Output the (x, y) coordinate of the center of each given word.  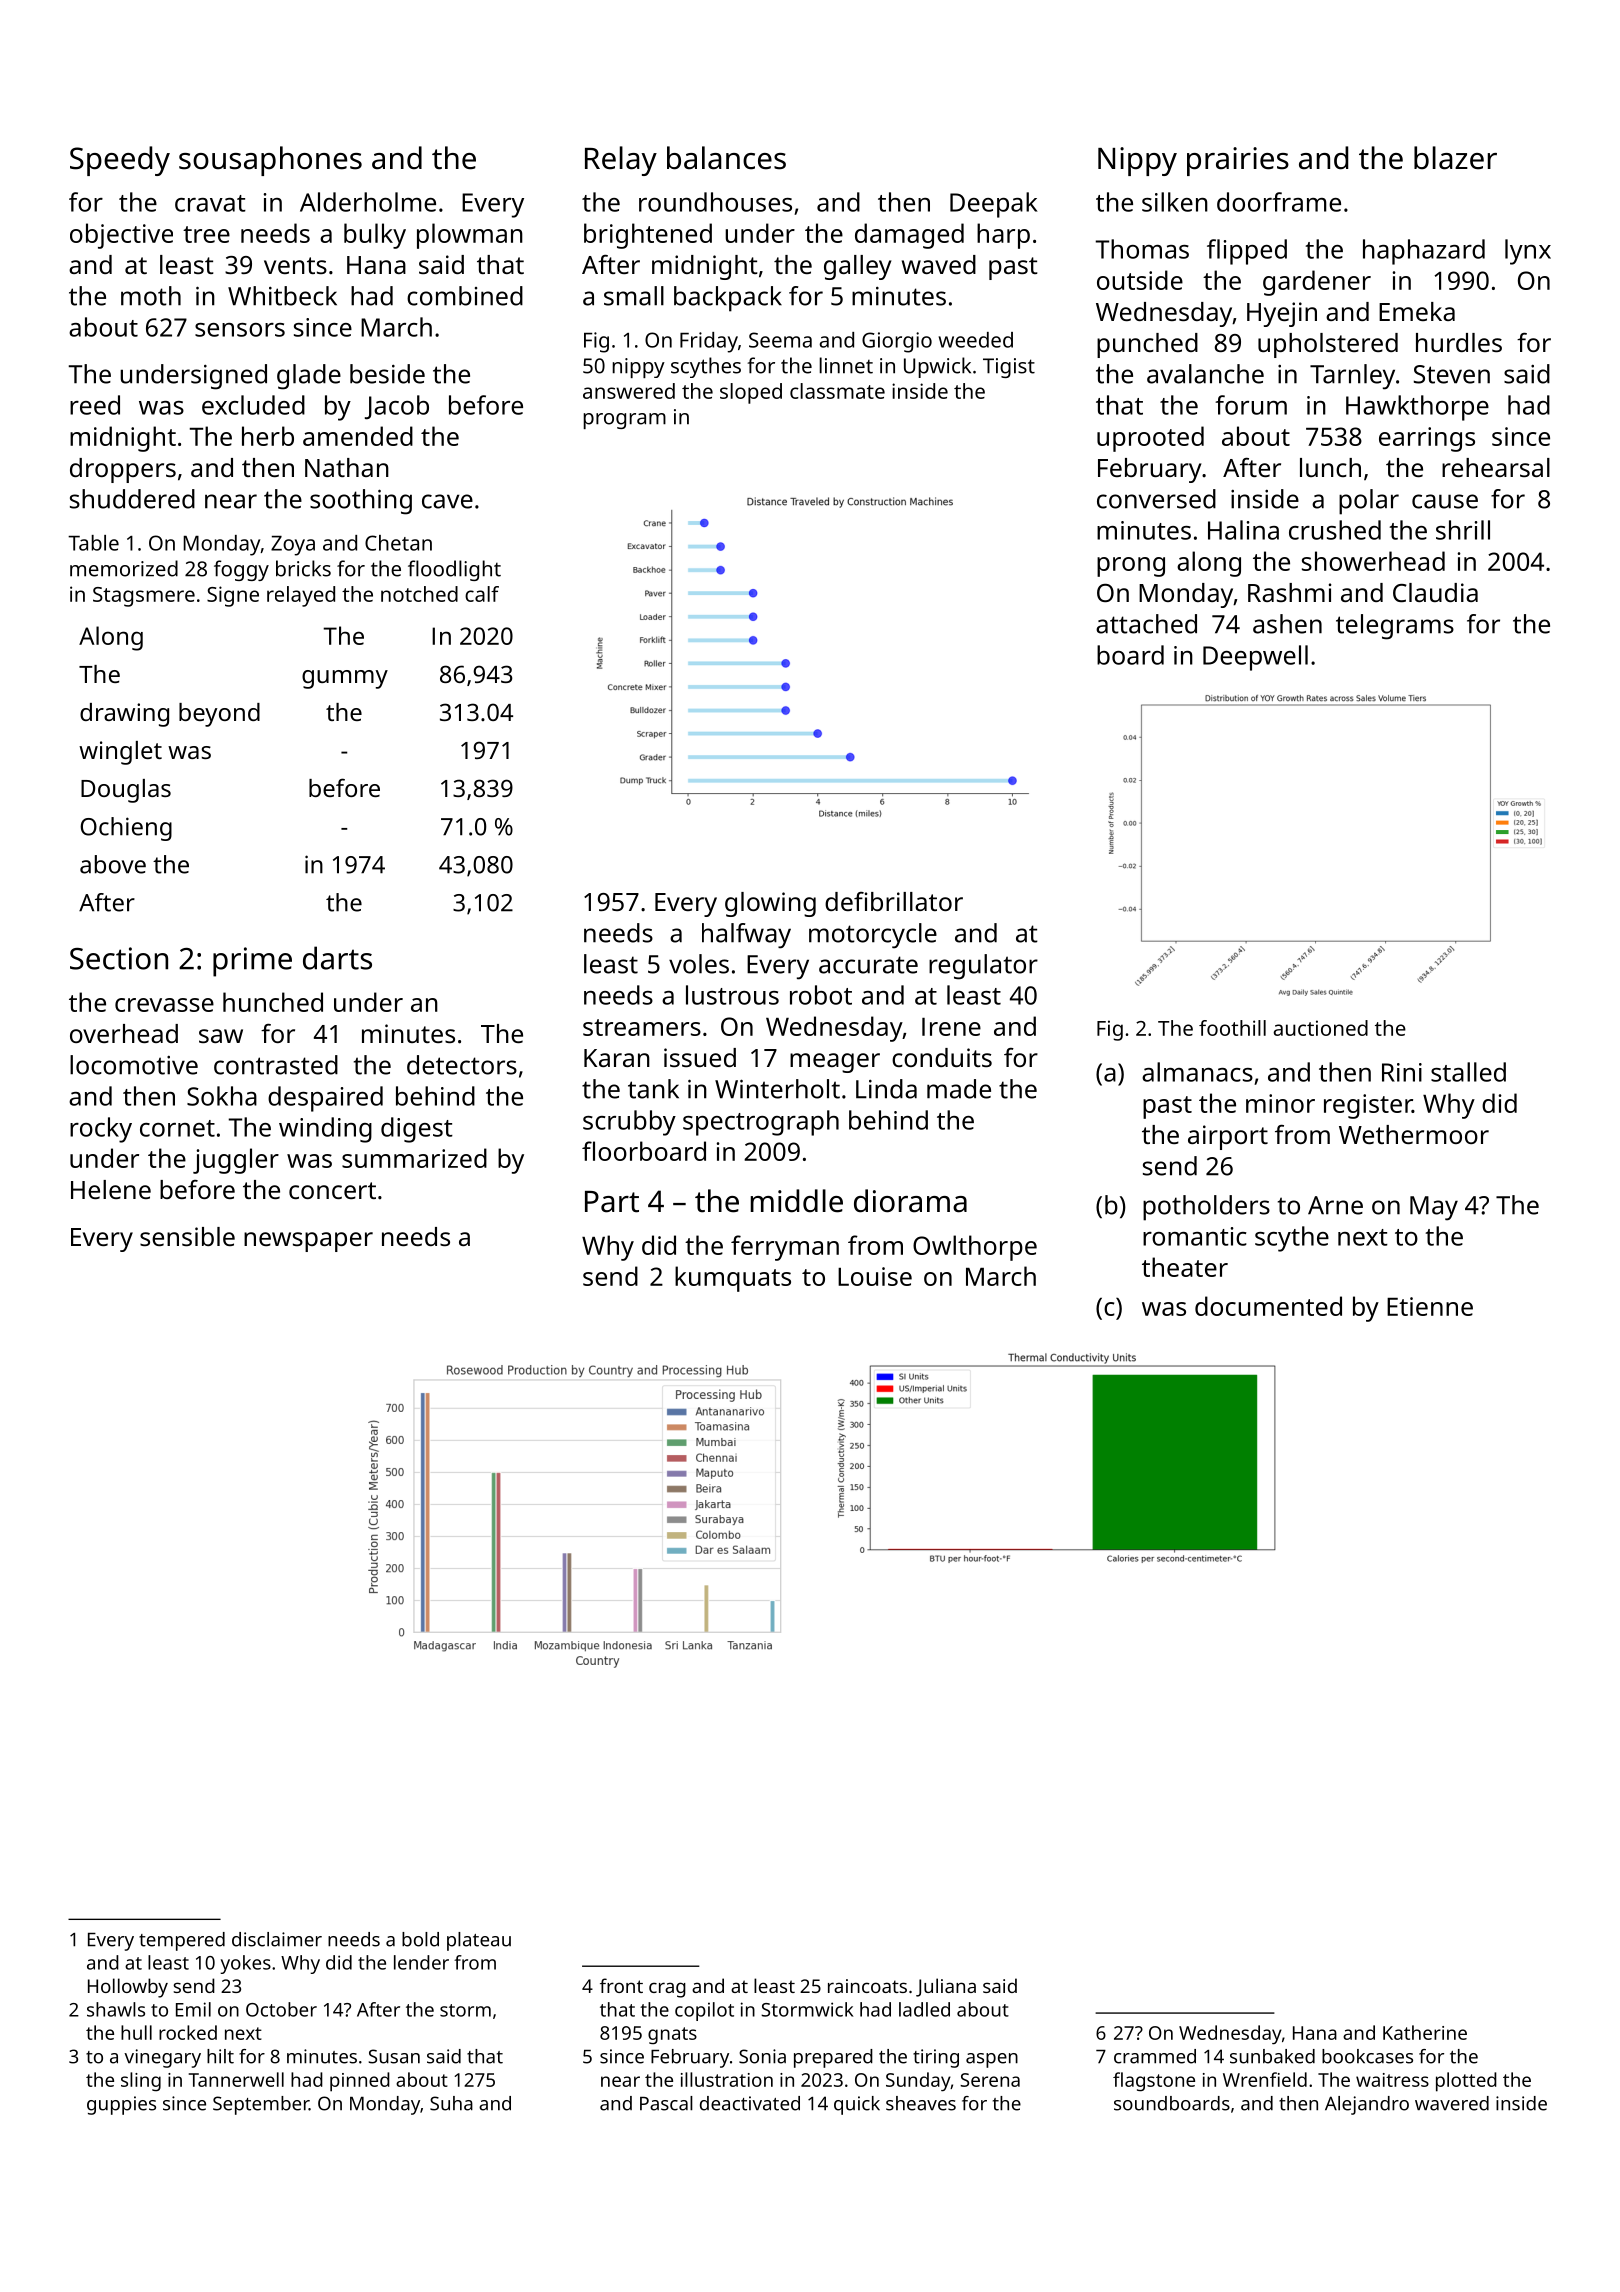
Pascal (666, 2103)
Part (612, 1202)
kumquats (733, 1279)
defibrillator (894, 901)
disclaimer (277, 1939)
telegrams (1395, 627)
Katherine (1425, 2032)
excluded (253, 405)
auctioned (1320, 1028)
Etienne (1430, 1306)
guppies (121, 2105)
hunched (273, 1002)
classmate (837, 391)
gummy (345, 679)
